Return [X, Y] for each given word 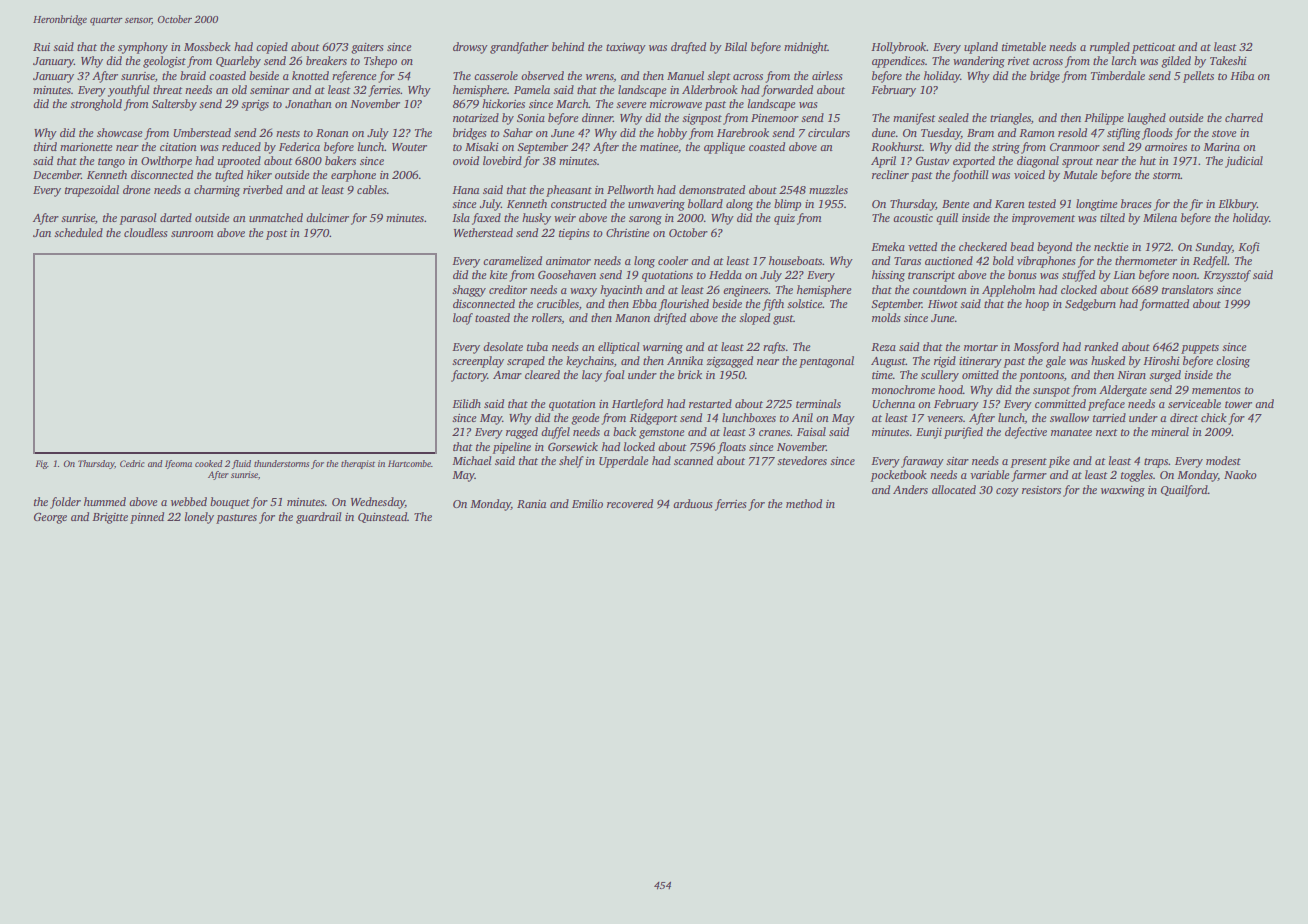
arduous [693, 503]
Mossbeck [207, 46]
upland [981, 48]
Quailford [1184, 491]
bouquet [230, 503]
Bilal [735, 46]
